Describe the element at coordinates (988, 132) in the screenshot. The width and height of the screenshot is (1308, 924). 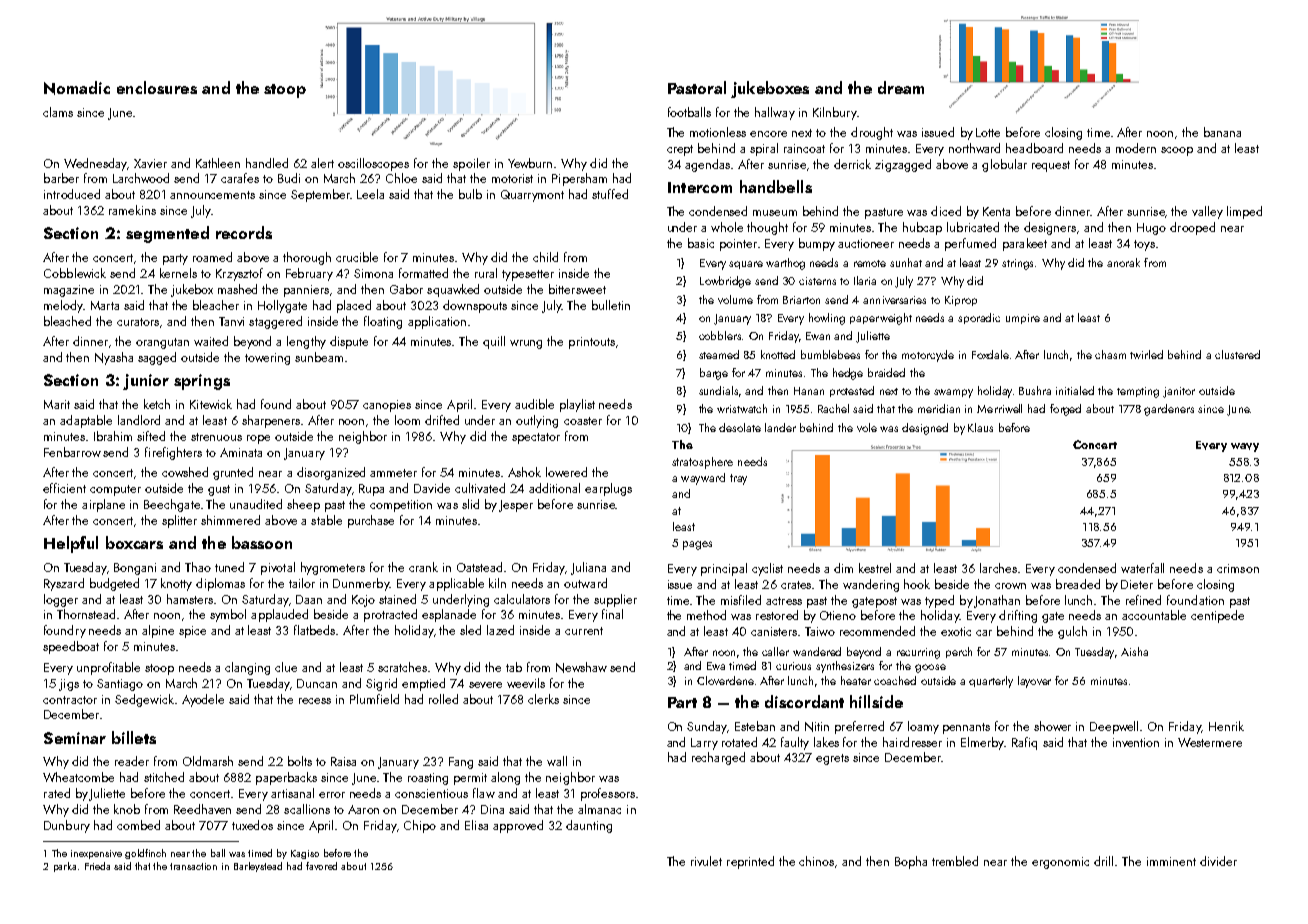
I see `Lotte` at that location.
